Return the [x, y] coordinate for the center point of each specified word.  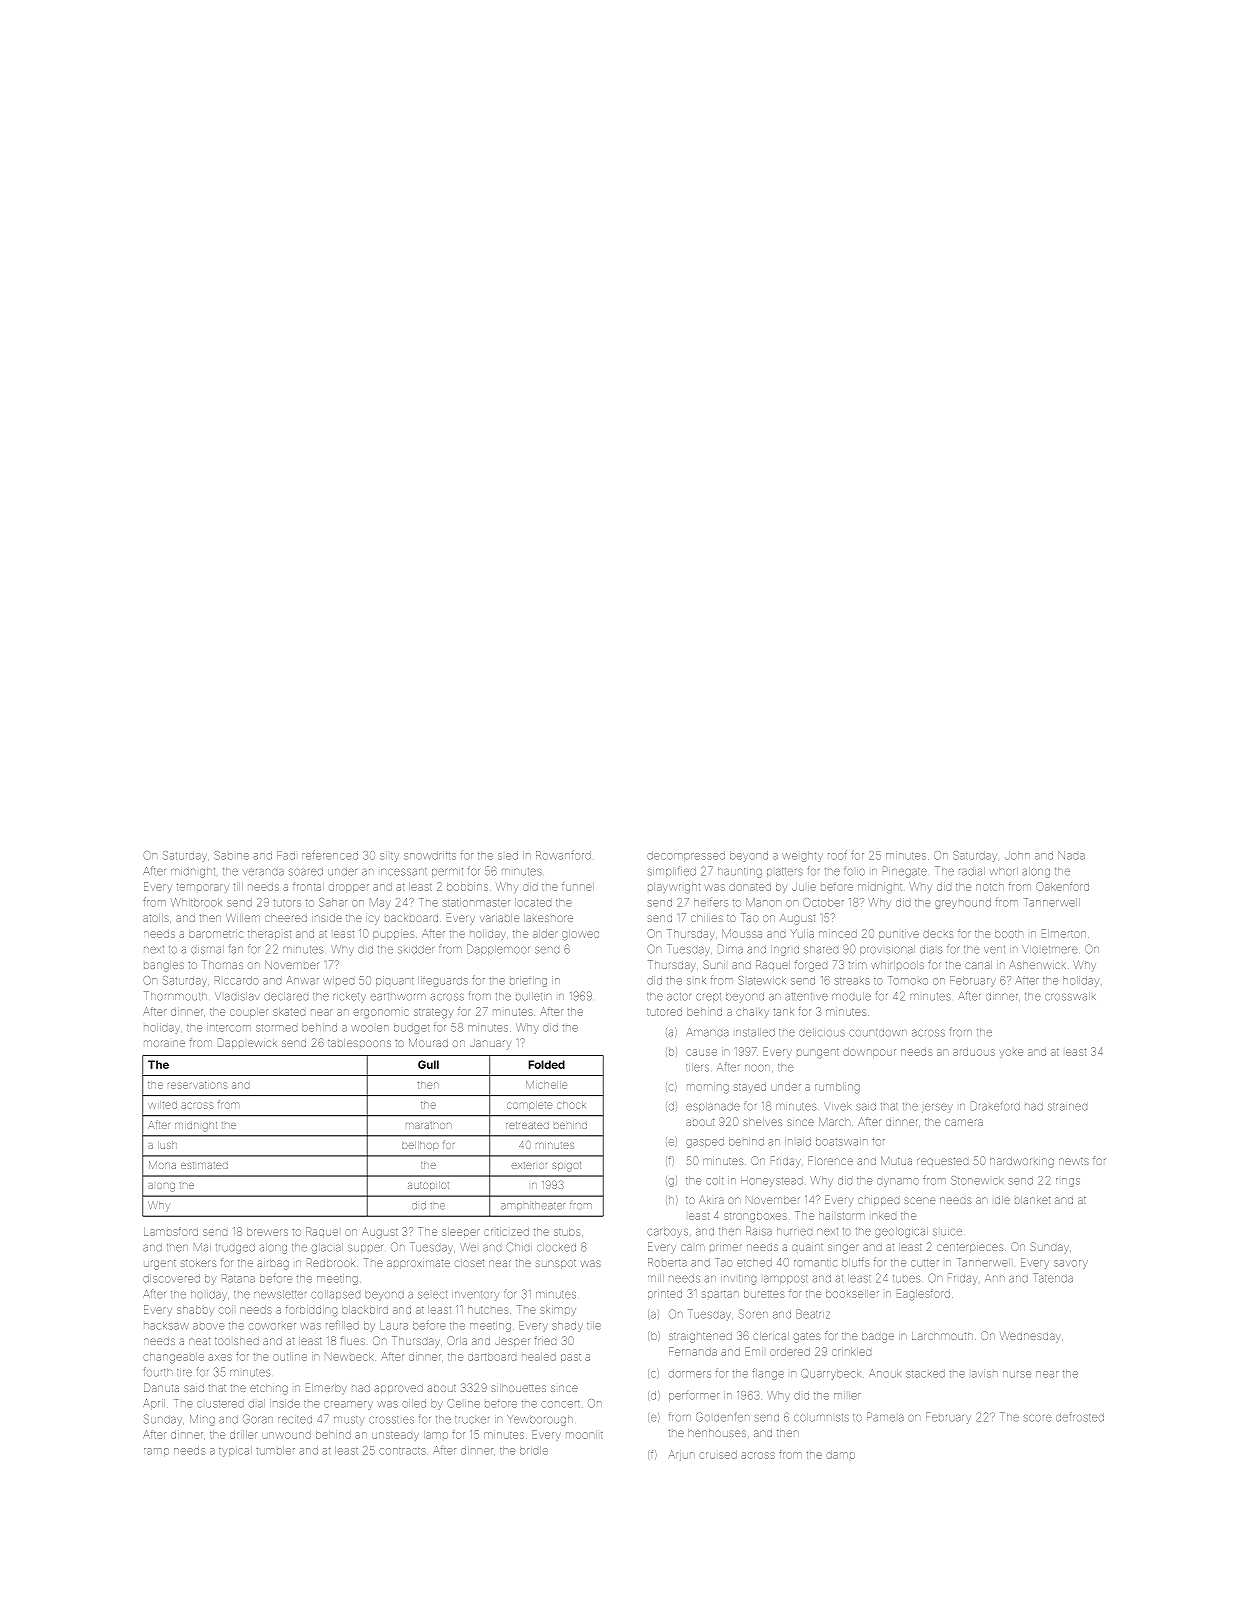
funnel [578, 886]
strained [1067, 1107]
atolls [156, 918]
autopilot [428, 1186]
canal [978, 965]
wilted [162, 1105]
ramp [156, 1452]
